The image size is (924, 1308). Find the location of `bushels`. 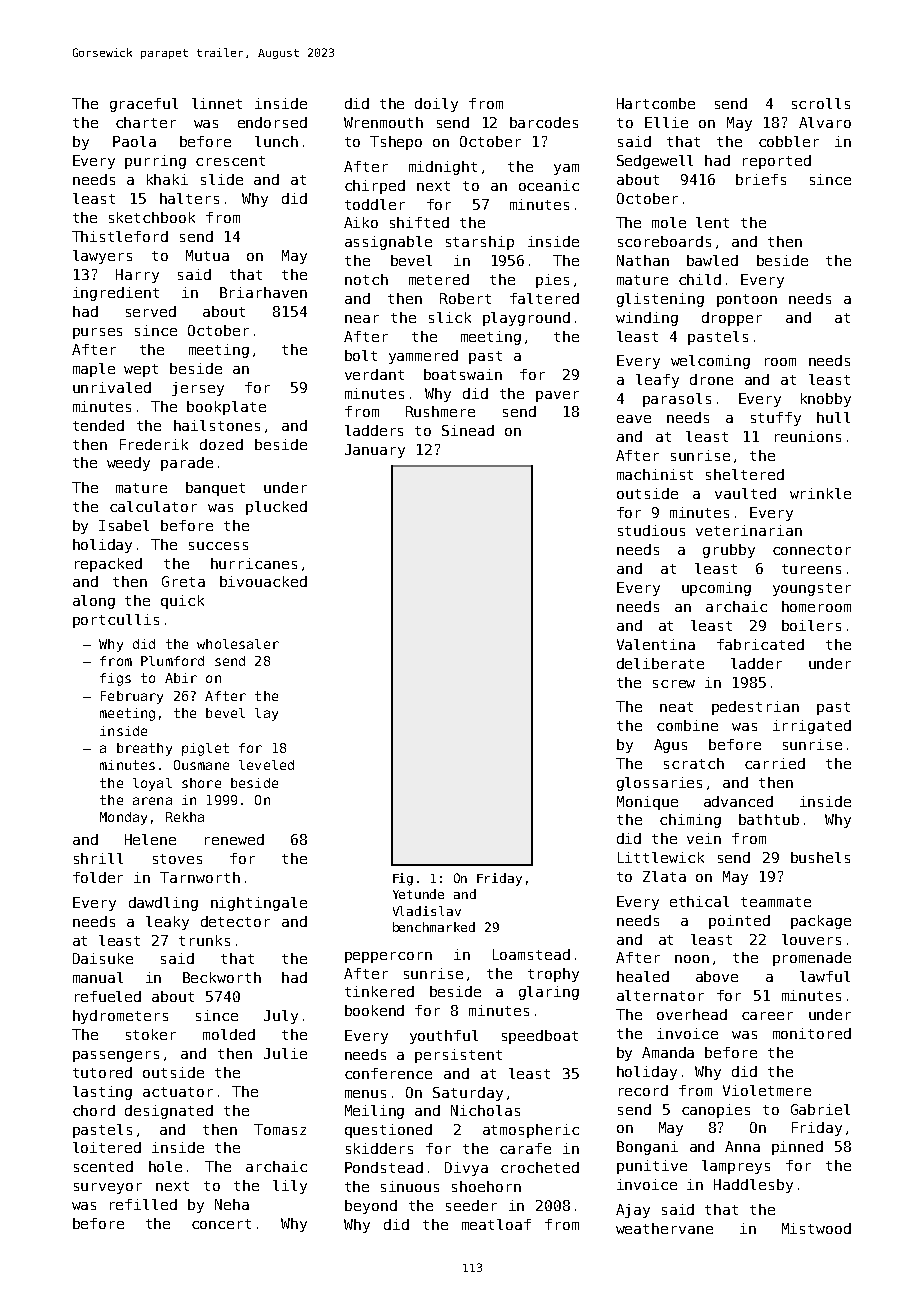

bushels is located at coordinates (820, 857).
